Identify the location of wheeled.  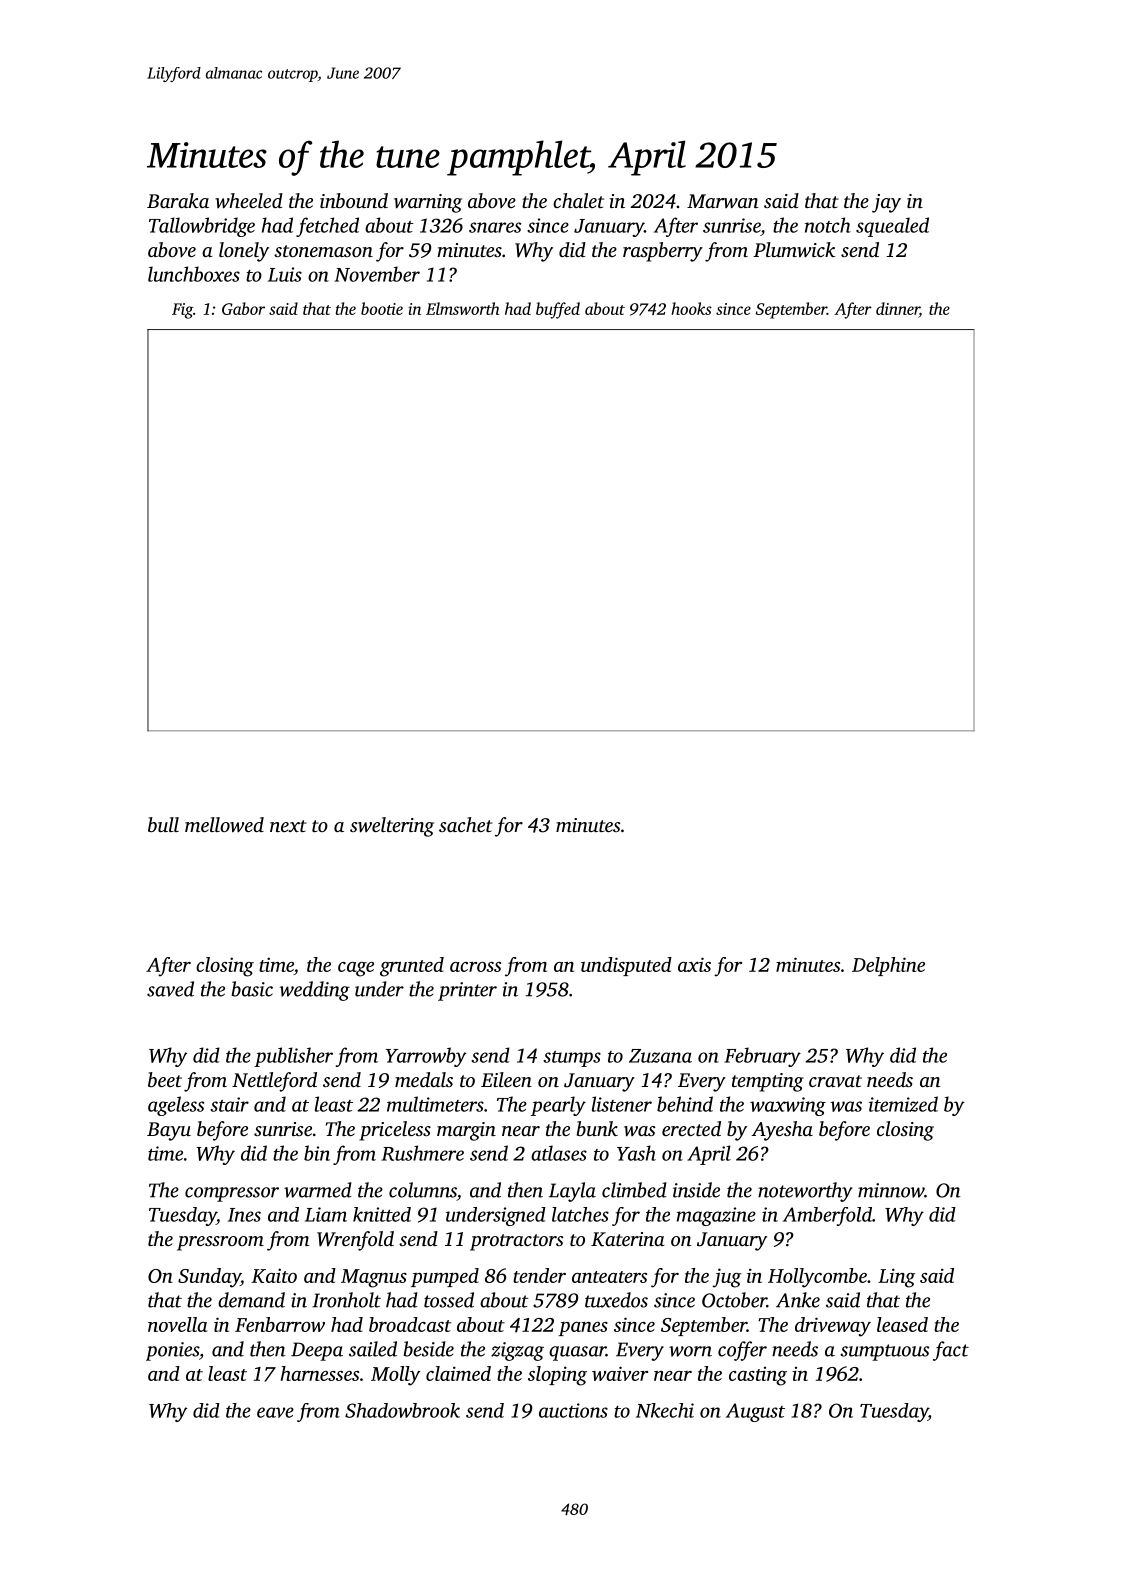
(249, 201).
